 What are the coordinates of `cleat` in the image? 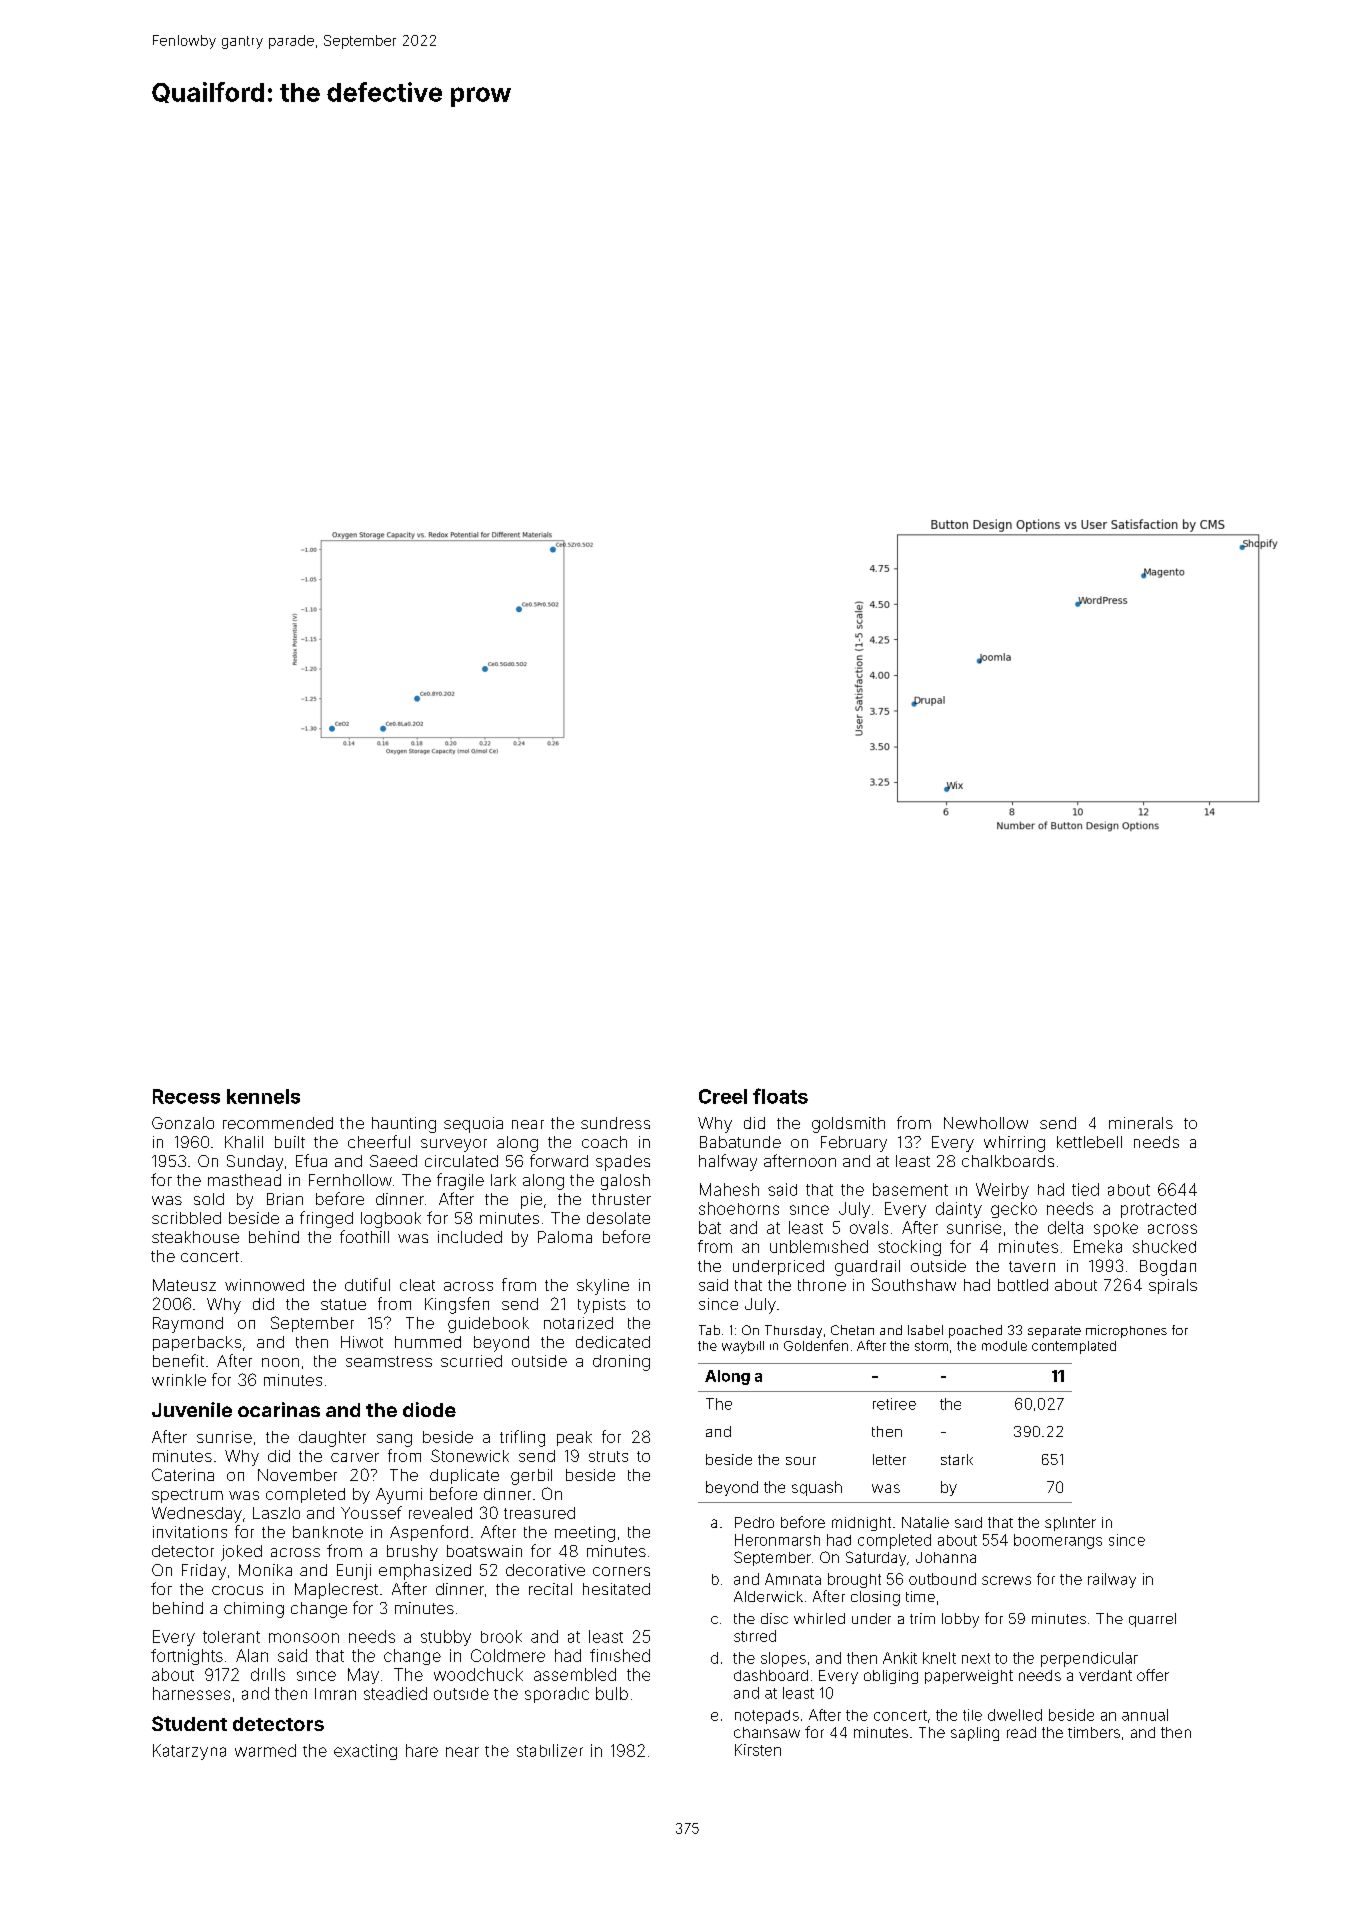 It's located at (417, 1285).
